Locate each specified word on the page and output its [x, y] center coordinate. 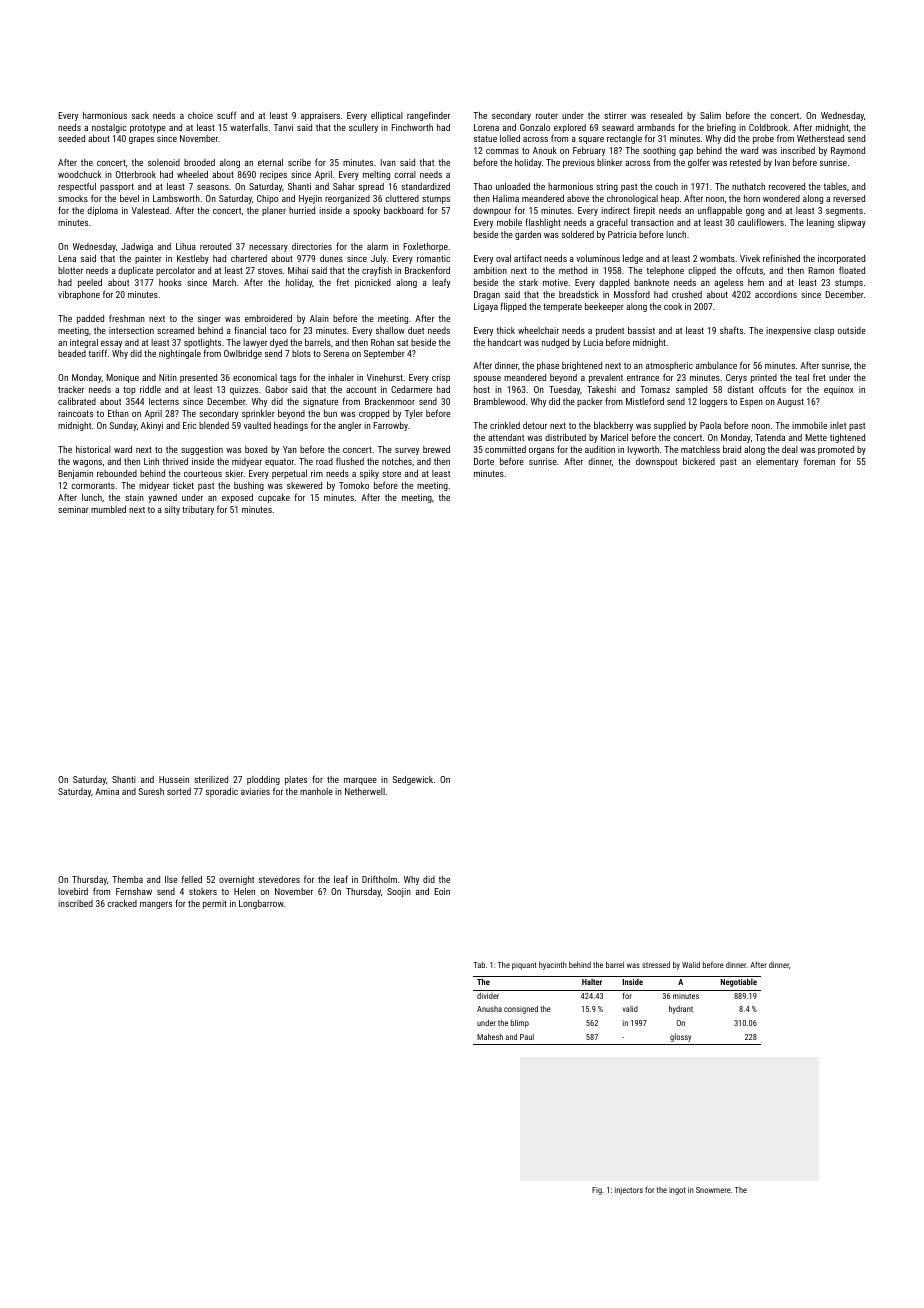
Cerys [736, 378]
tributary [198, 510]
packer [590, 402]
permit [215, 904]
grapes [141, 140]
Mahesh [490, 1036]
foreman [819, 461]
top [129, 390]
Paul [527, 1037]
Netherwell [365, 791]
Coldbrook [768, 127]
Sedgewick [412, 780]
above [578, 198]
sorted [179, 791]
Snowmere [713, 1190]
